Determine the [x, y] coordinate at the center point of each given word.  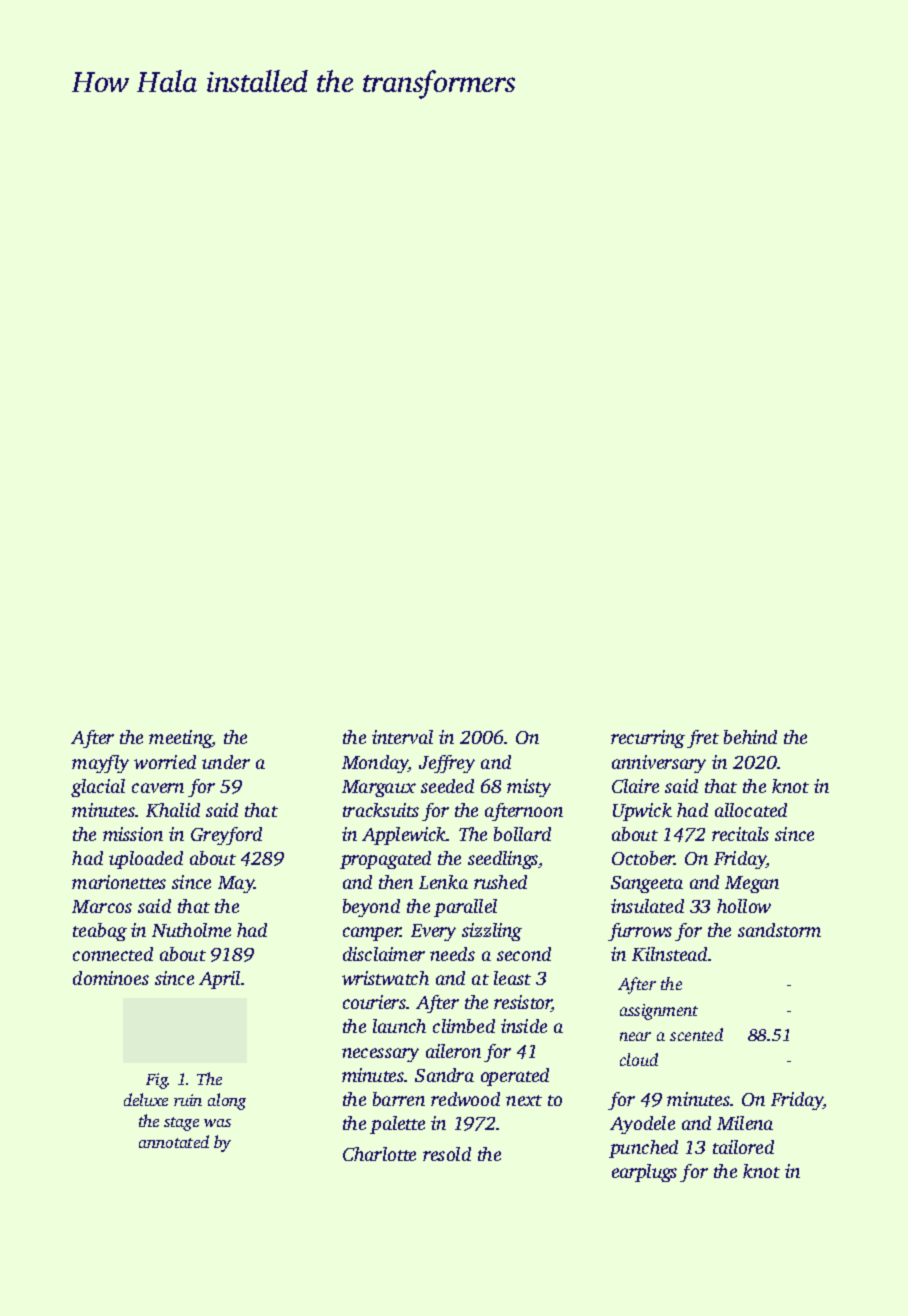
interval [402, 737]
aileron [453, 1051]
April [219, 980]
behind [750, 737]
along [227, 1101]
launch [399, 1026]
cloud [639, 1059]
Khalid [173, 810]
